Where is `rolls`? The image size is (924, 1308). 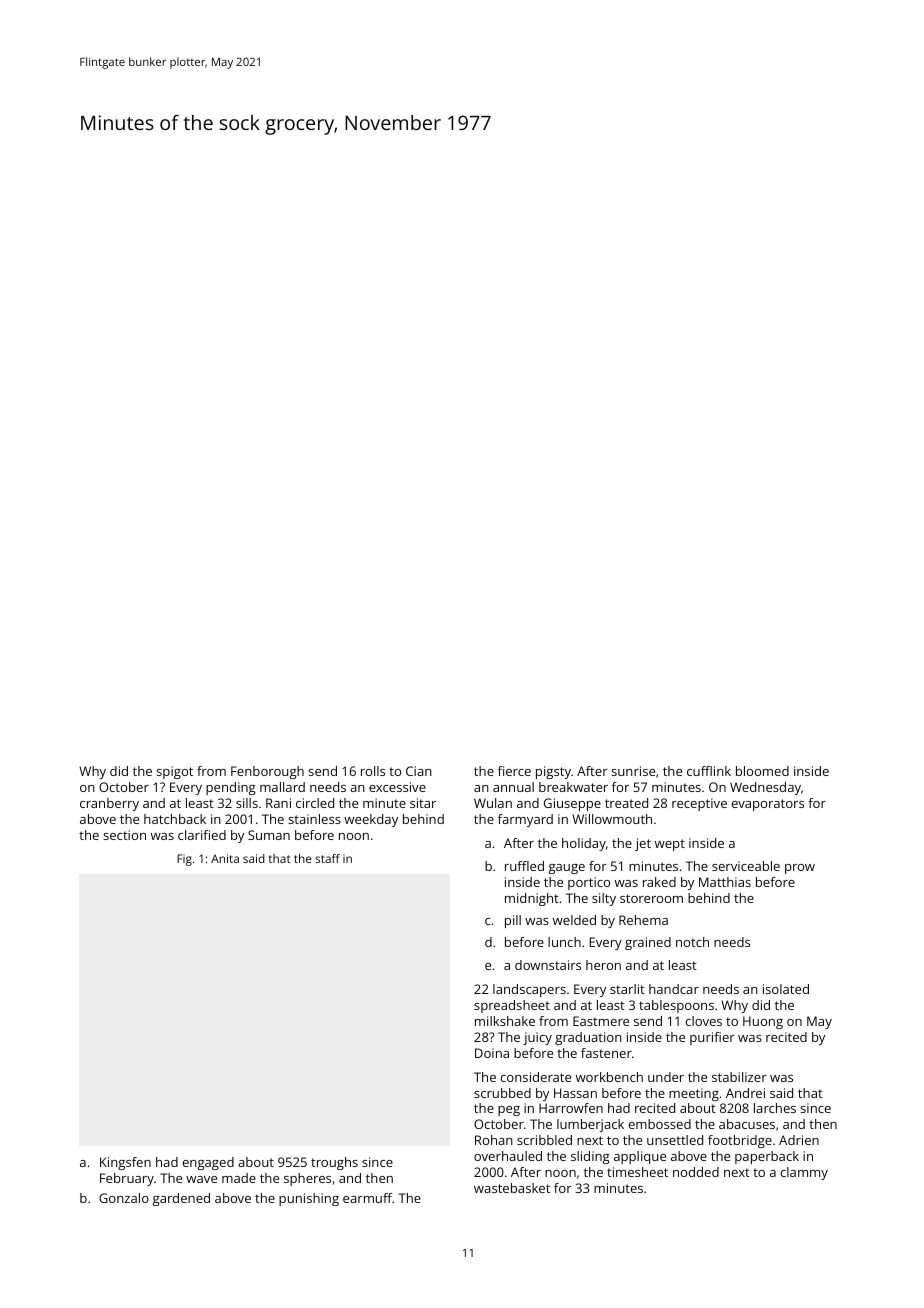 rolls is located at coordinates (373, 771).
